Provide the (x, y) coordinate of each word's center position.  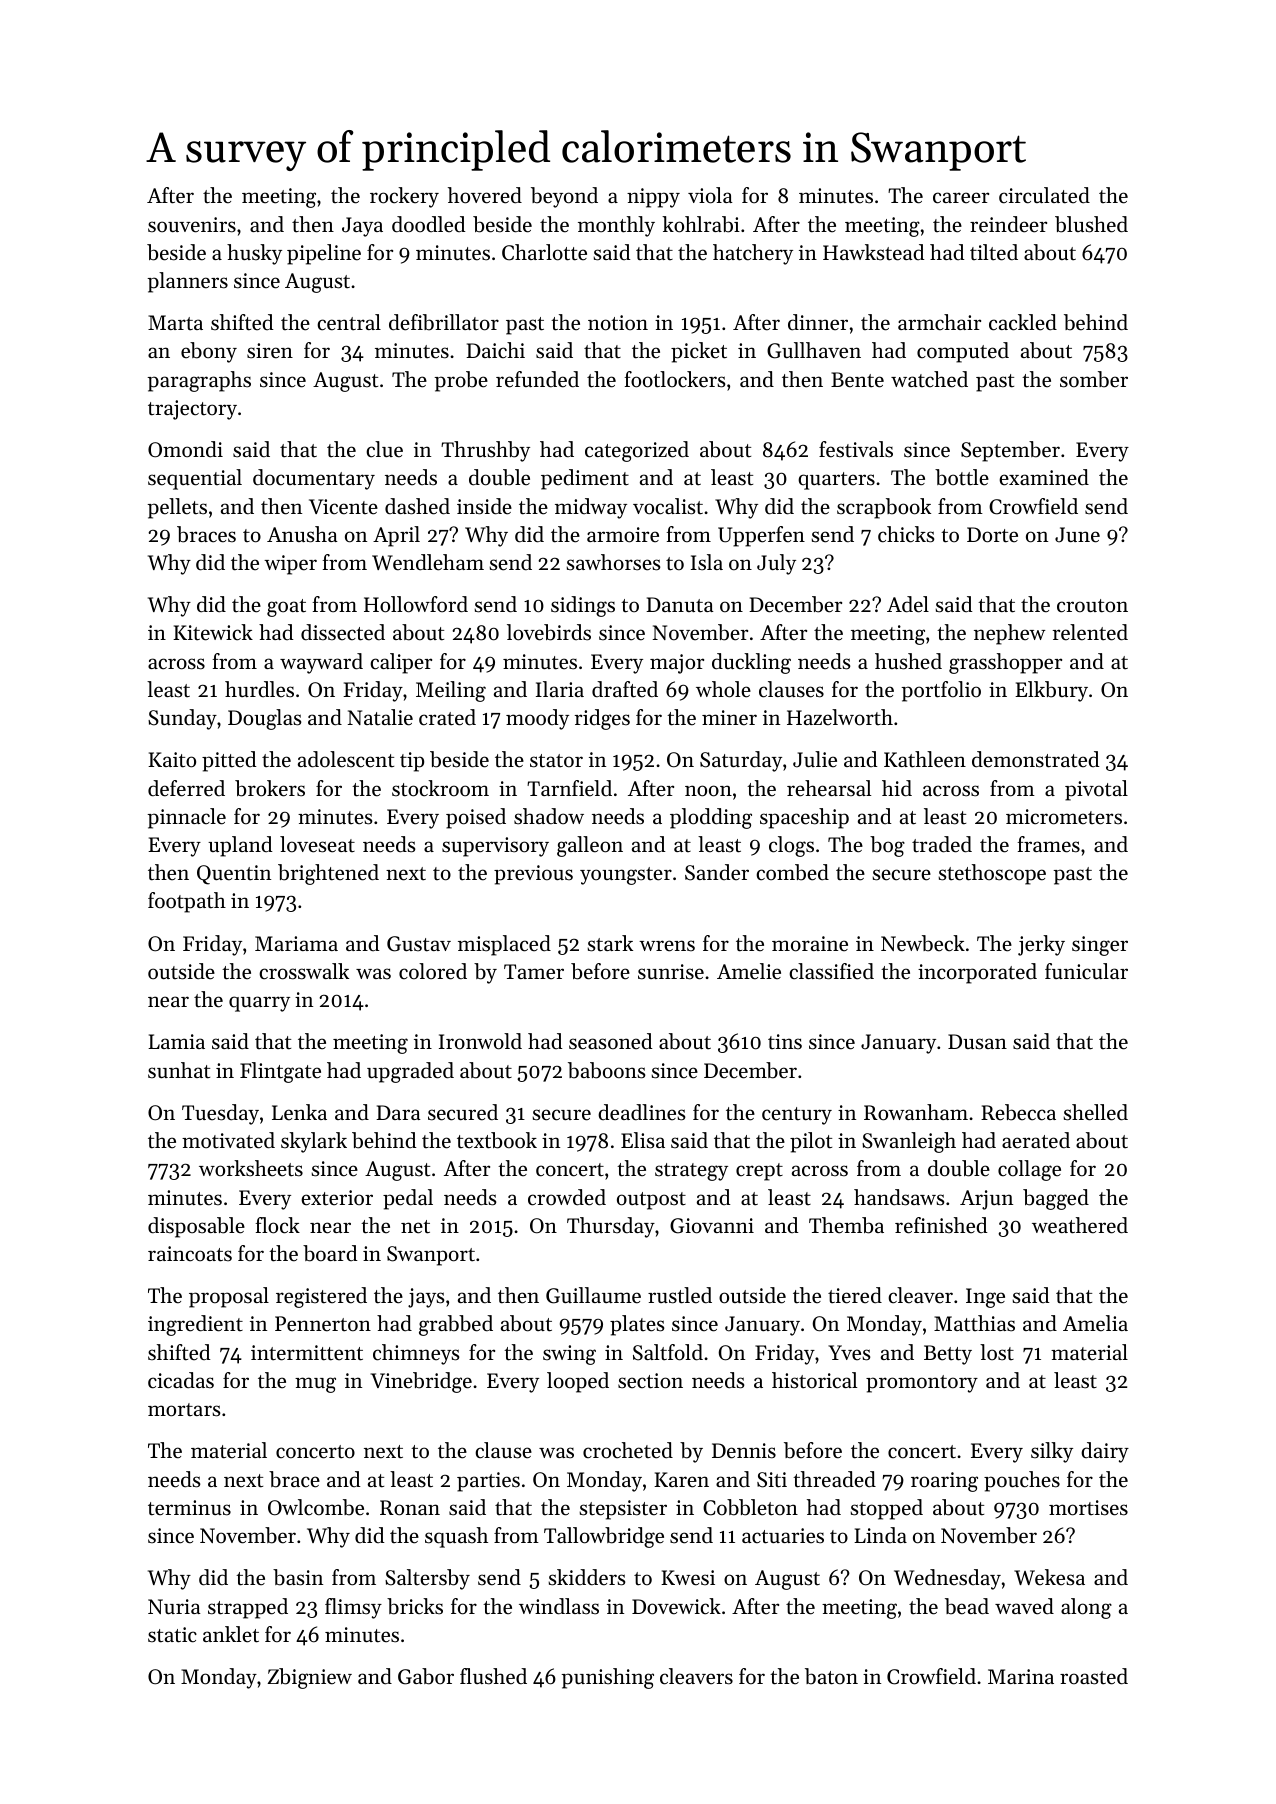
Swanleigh (909, 1142)
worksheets (251, 1168)
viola (710, 195)
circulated (1044, 195)
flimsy (353, 1608)
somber (1094, 379)
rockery (404, 197)
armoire (623, 535)
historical (814, 1380)
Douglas (264, 719)
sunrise (671, 972)
